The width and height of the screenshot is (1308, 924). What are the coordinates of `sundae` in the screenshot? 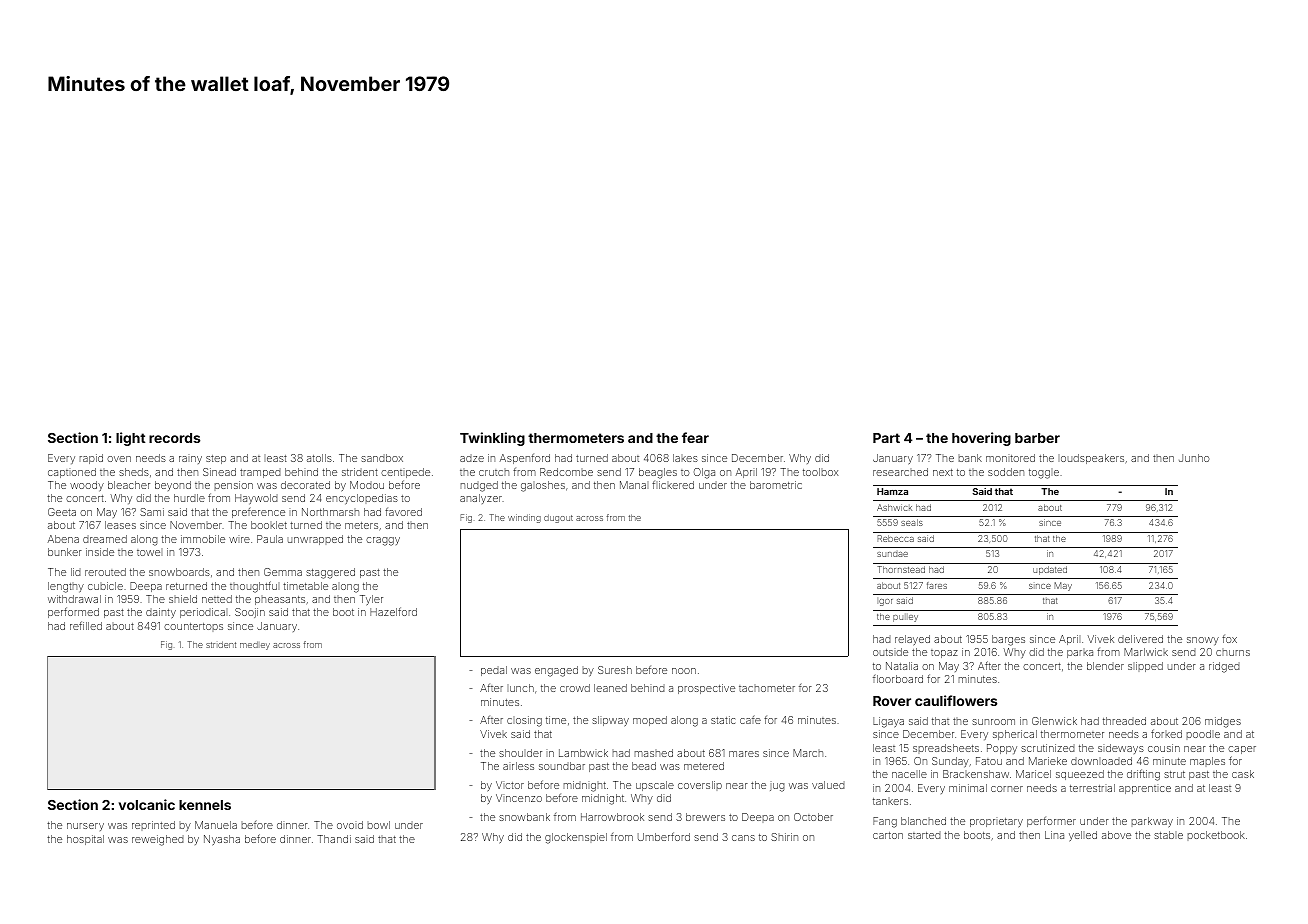 It's located at (892, 554).
